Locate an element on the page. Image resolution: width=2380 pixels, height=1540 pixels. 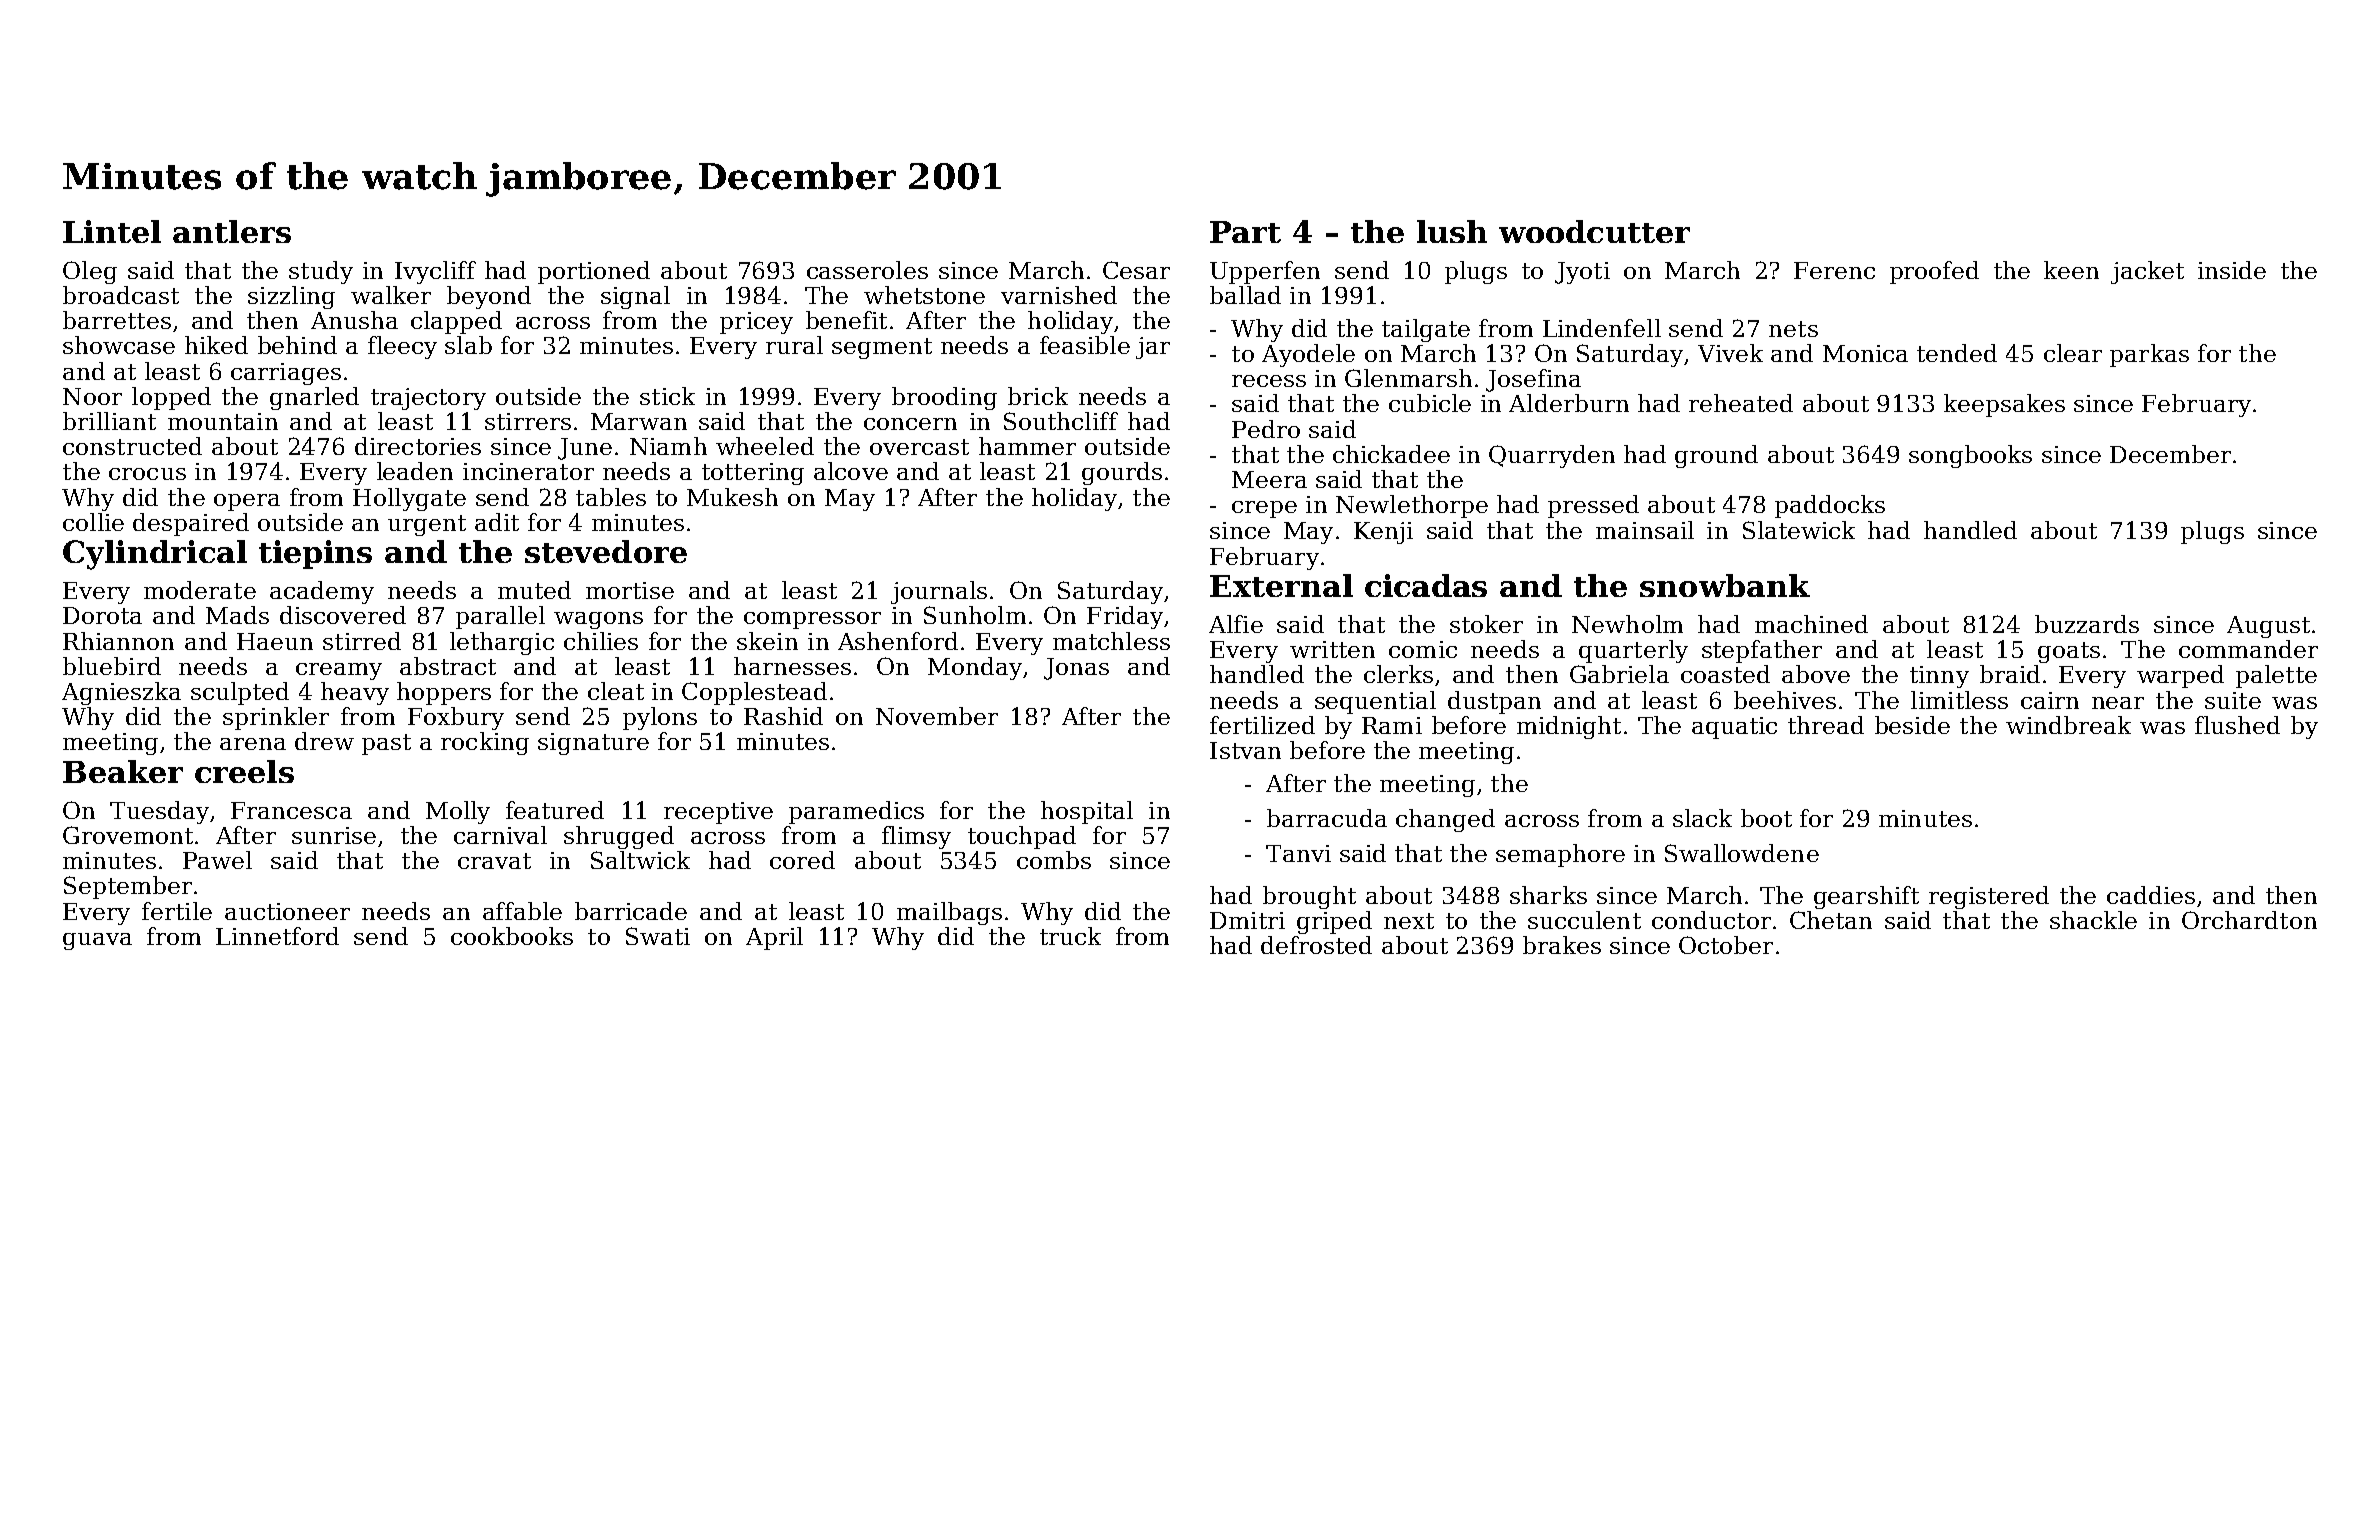
April is located at coordinates (774, 938).
